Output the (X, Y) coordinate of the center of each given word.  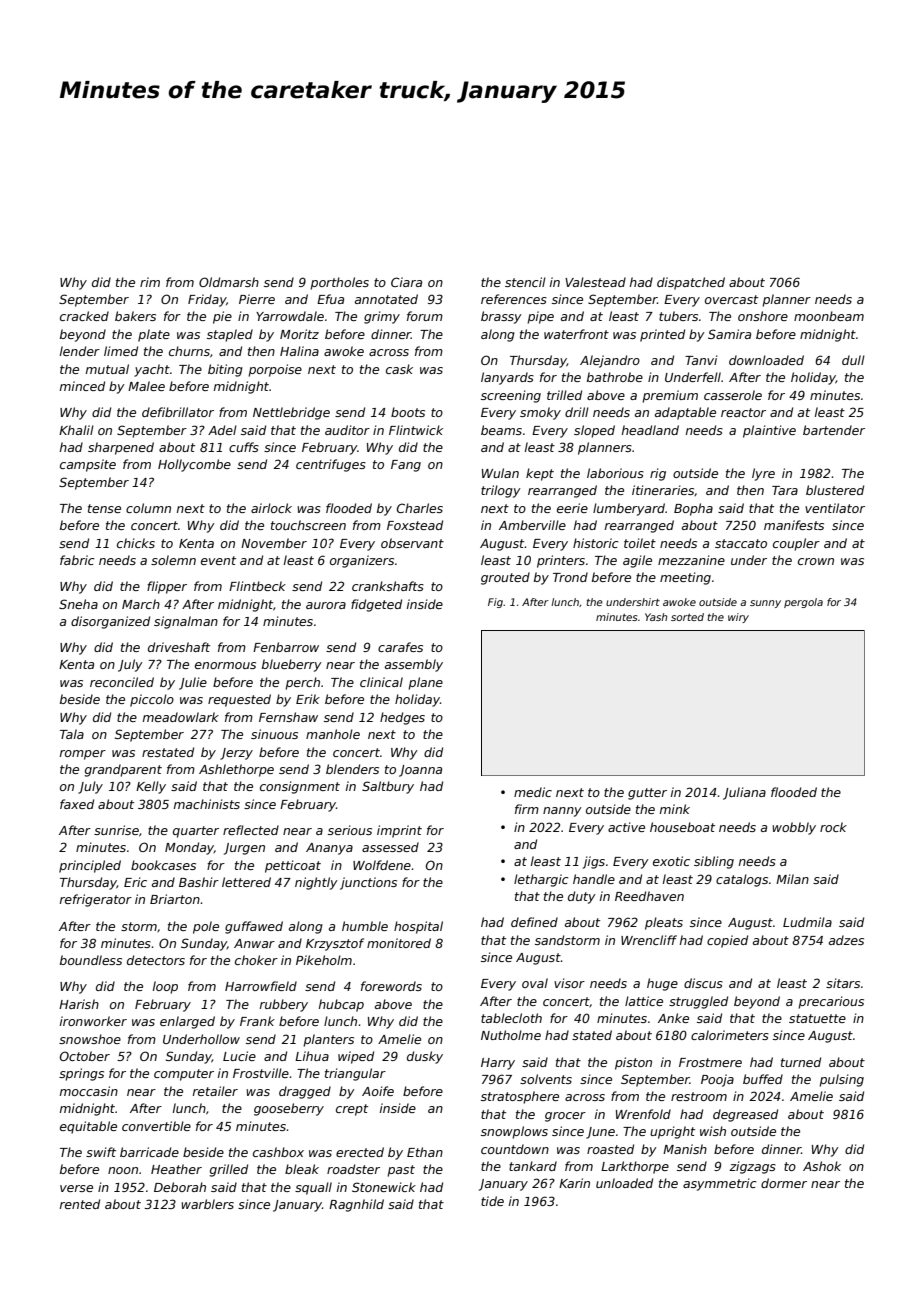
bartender (834, 430)
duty (582, 897)
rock (833, 827)
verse (76, 1188)
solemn (173, 560)
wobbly (794, 828)
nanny (562, 812)
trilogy (501, 491)
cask (399, 369)
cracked (84, 316)
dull (853, 360)
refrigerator (96, 900)
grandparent (123, 770)
